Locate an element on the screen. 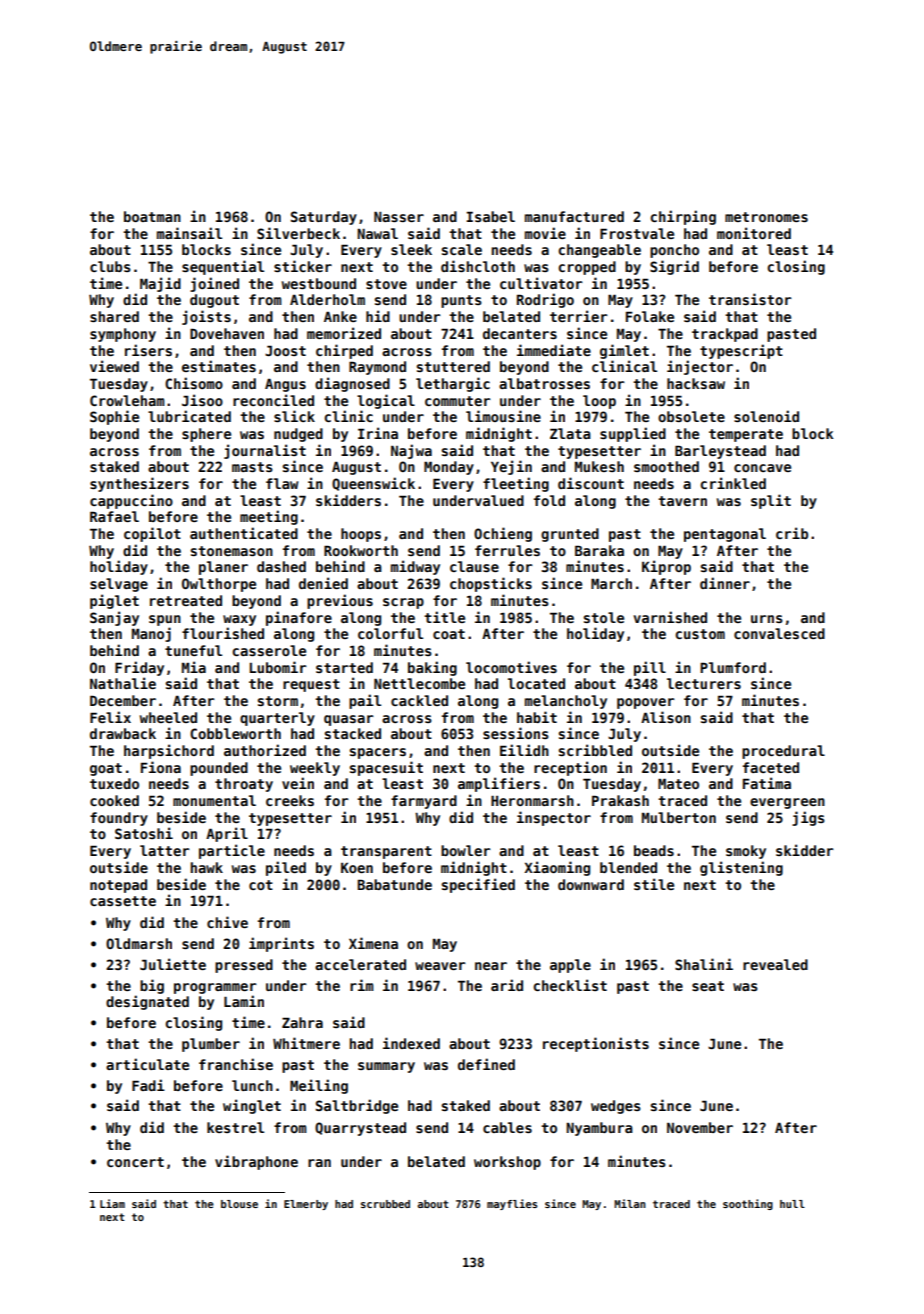 Image resolution: width=924 pixels, height=1314 pixels. apple is located at coordinates (570, 966).
